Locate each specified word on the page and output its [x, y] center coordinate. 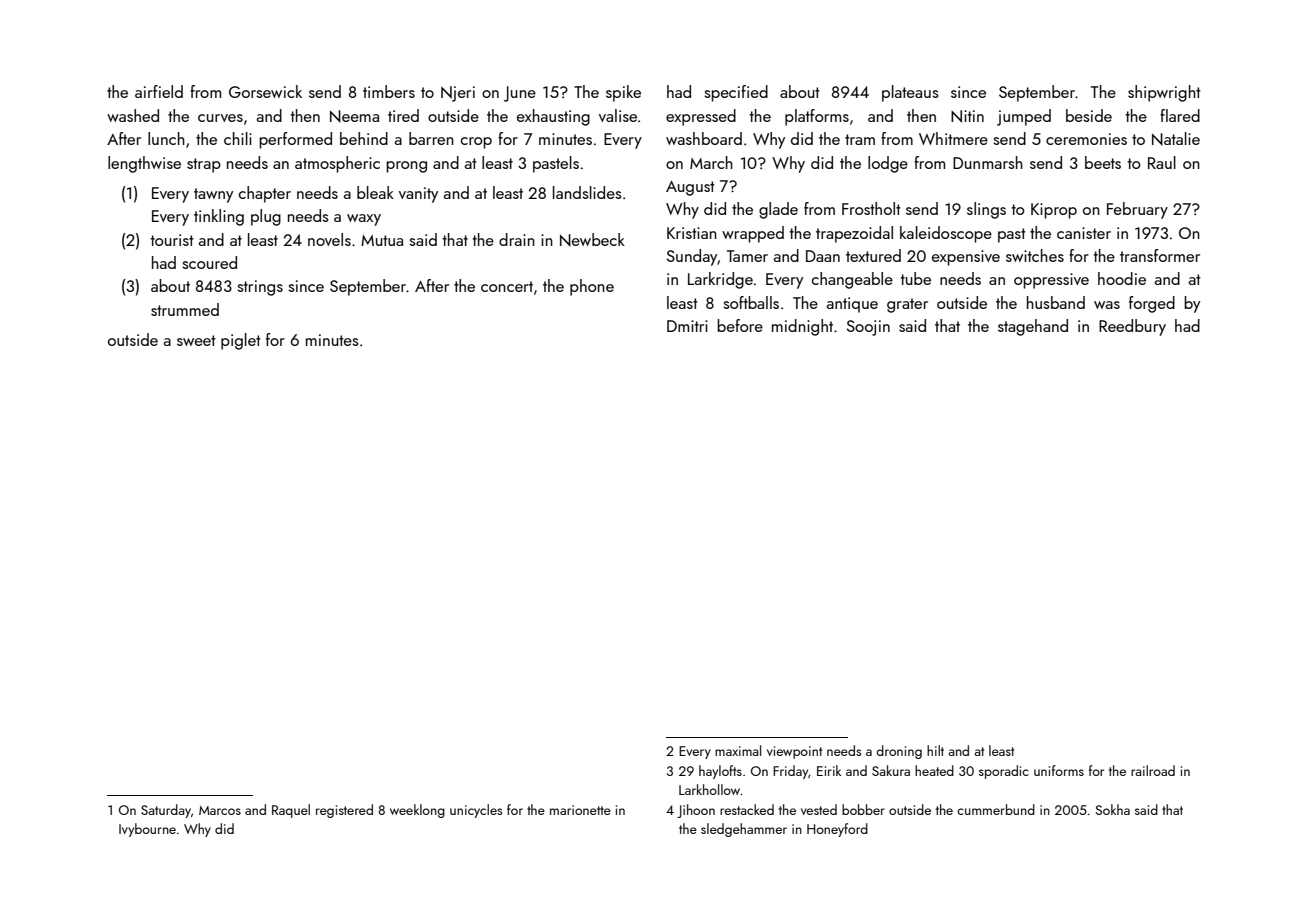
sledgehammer [744, 830]
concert [507, 286]
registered [344, 811]
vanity [418, 195]
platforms [817, 117]
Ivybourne [147, 830]
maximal [738, 750]
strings [260, 288]
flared [1180, 115]
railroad [1153, 770]
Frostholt [871, 208]
